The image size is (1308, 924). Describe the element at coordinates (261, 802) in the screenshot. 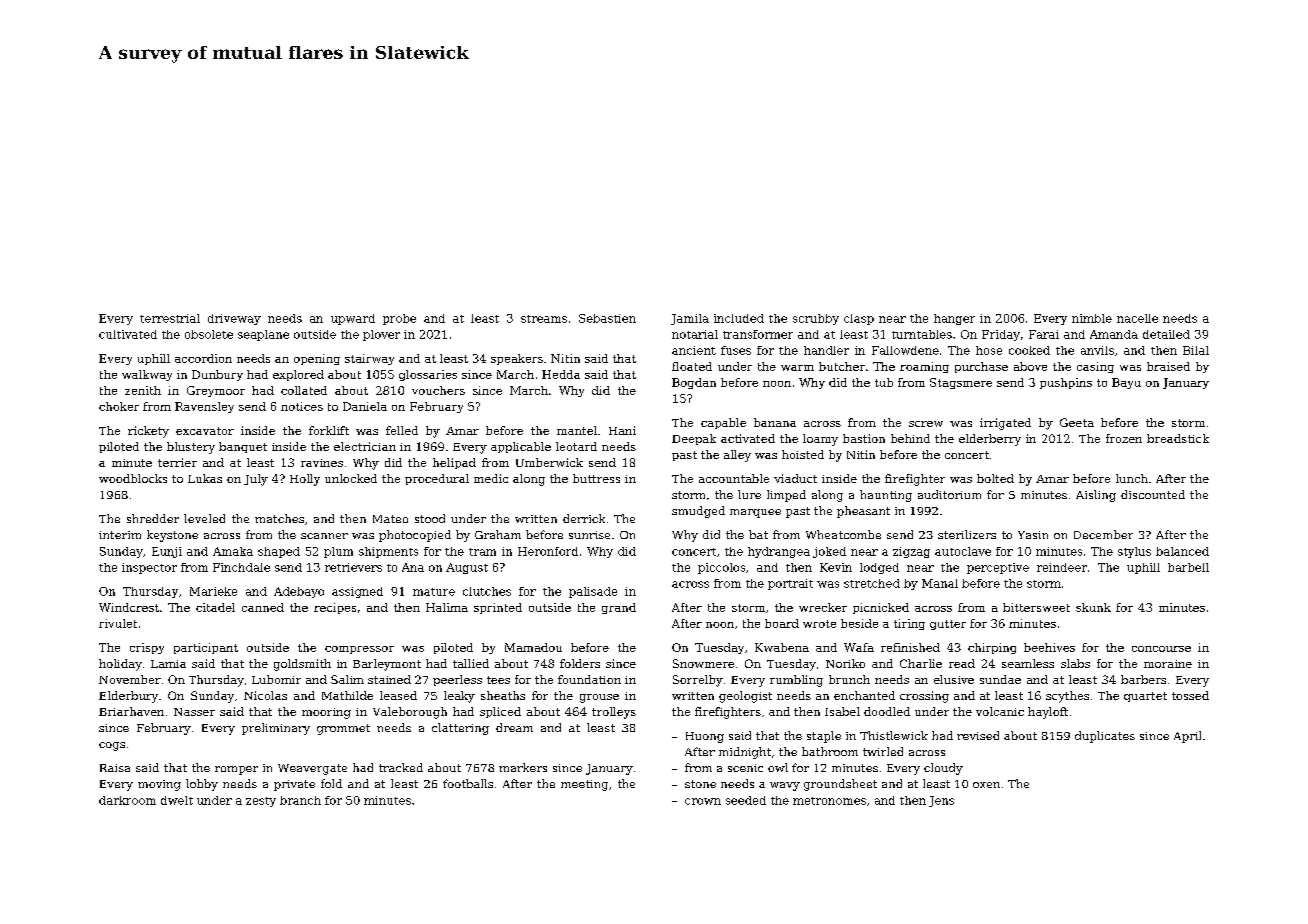

I see `zesty` at that location.
